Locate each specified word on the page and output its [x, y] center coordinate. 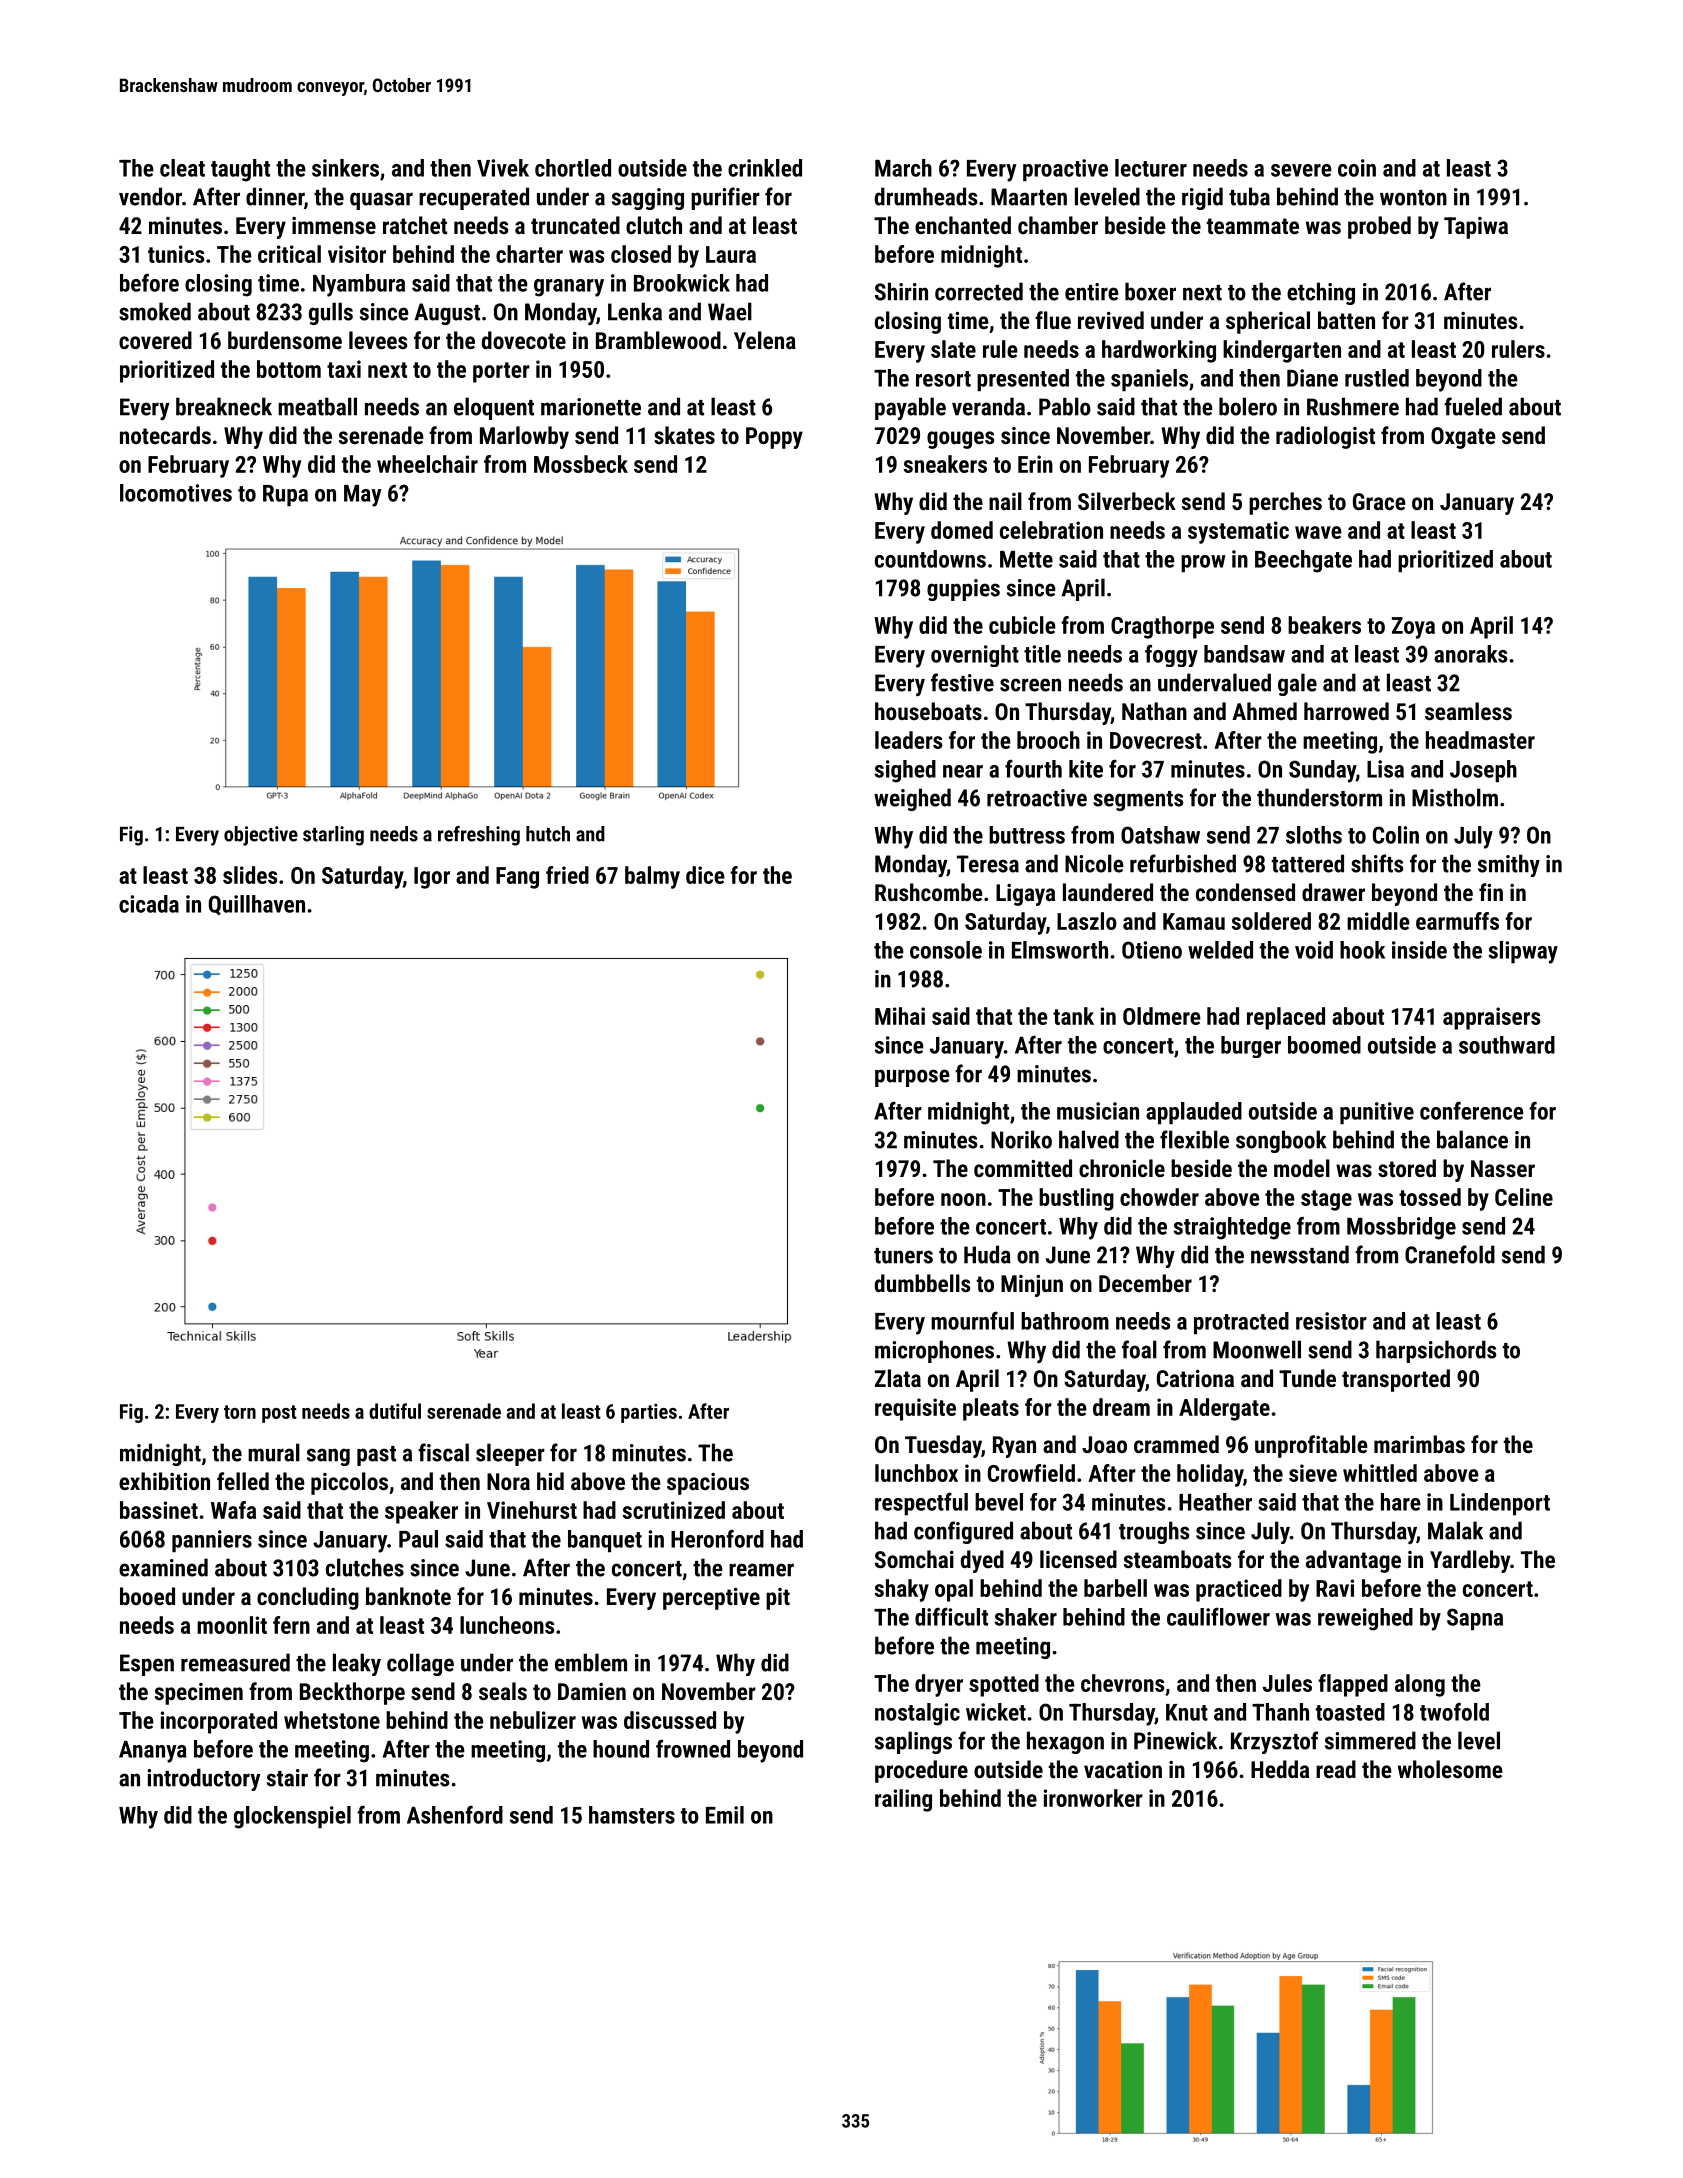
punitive [1377, 1113]
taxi [344, 369]
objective [261, 836]
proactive [1065, 170]
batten [1346, 320]
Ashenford [455, 1815]
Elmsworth [1060, 950]
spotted [1004, 1685]
